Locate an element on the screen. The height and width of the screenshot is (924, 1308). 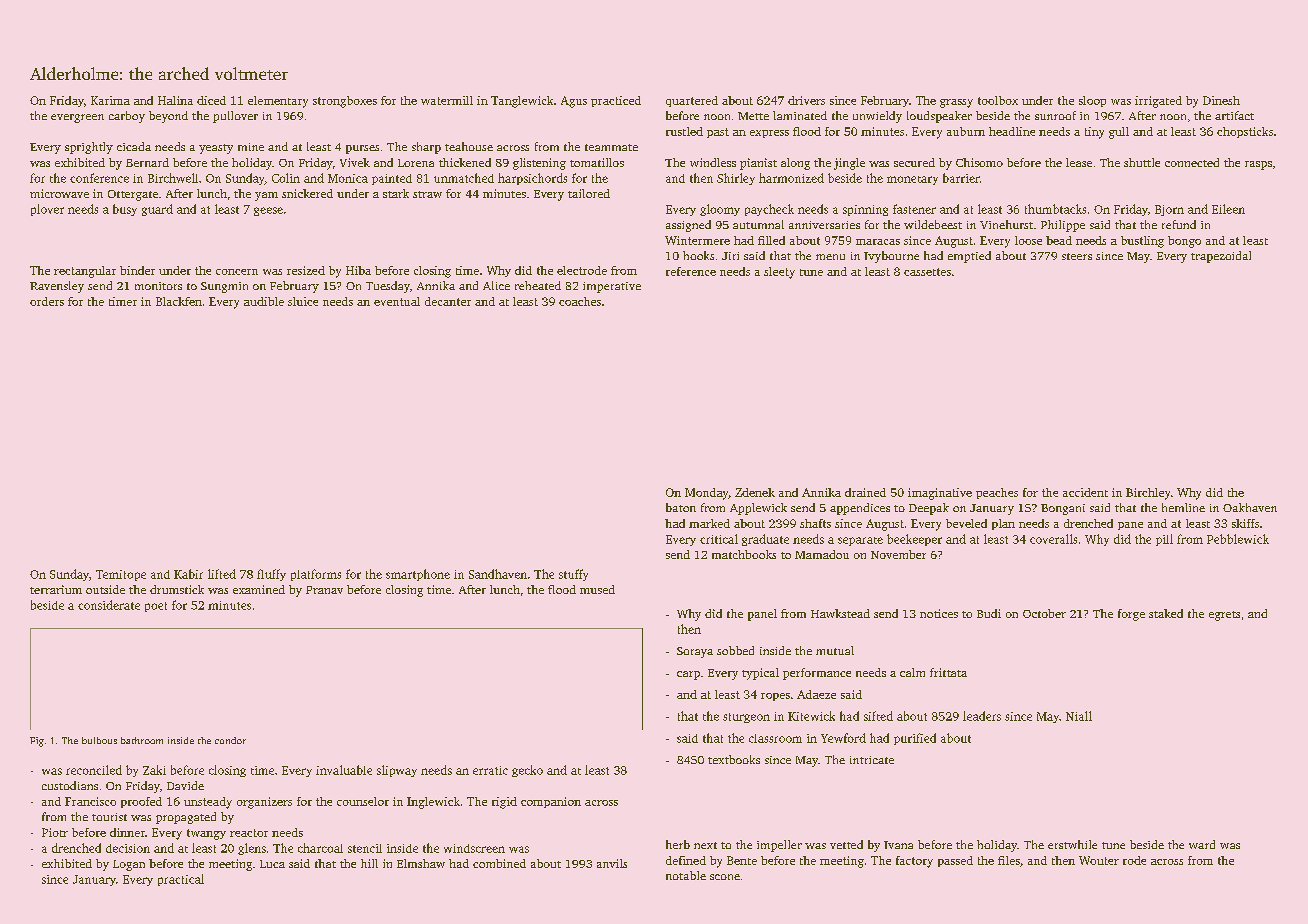
Karima is located at coordinates (110, 100).
